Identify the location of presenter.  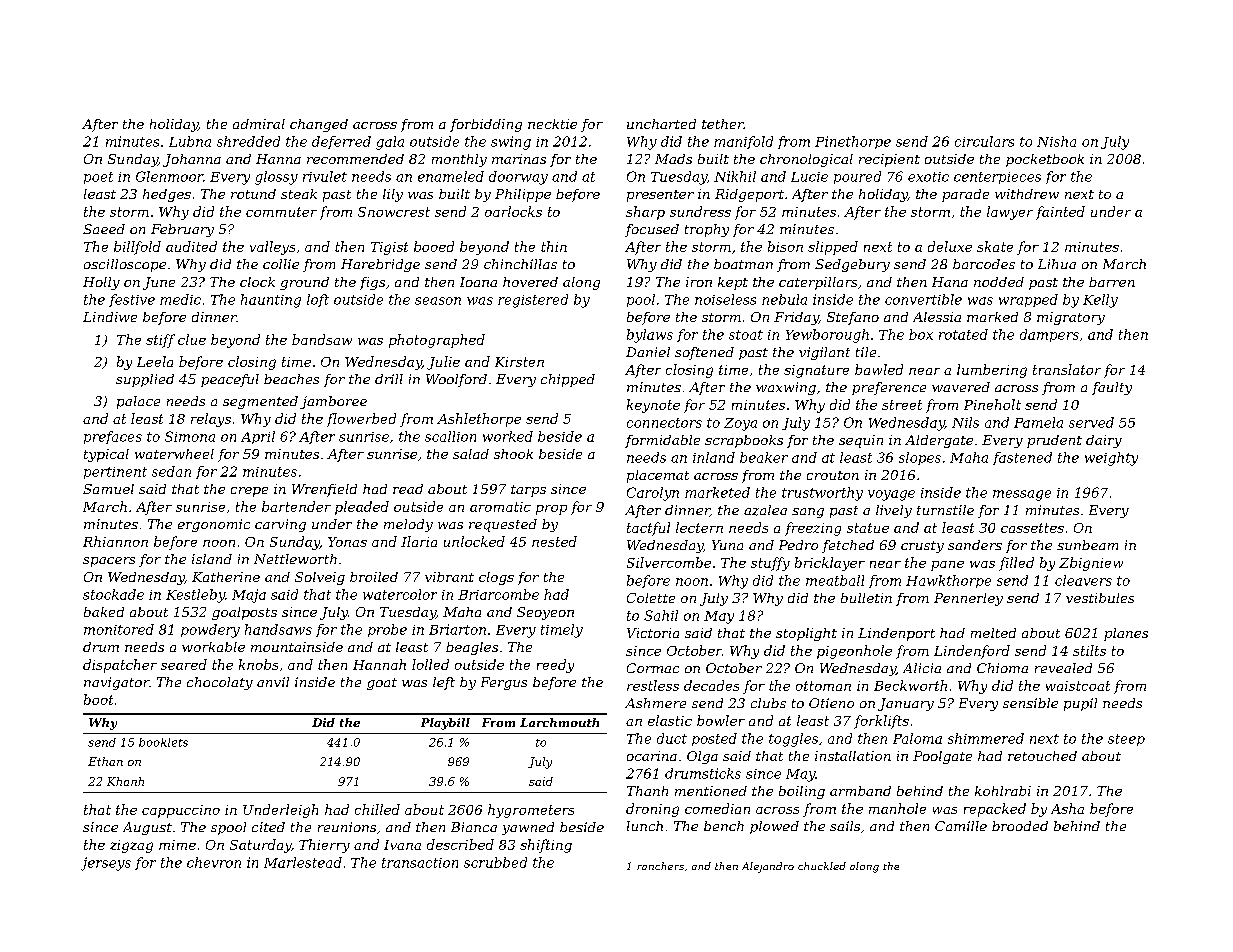
(660, 196).
